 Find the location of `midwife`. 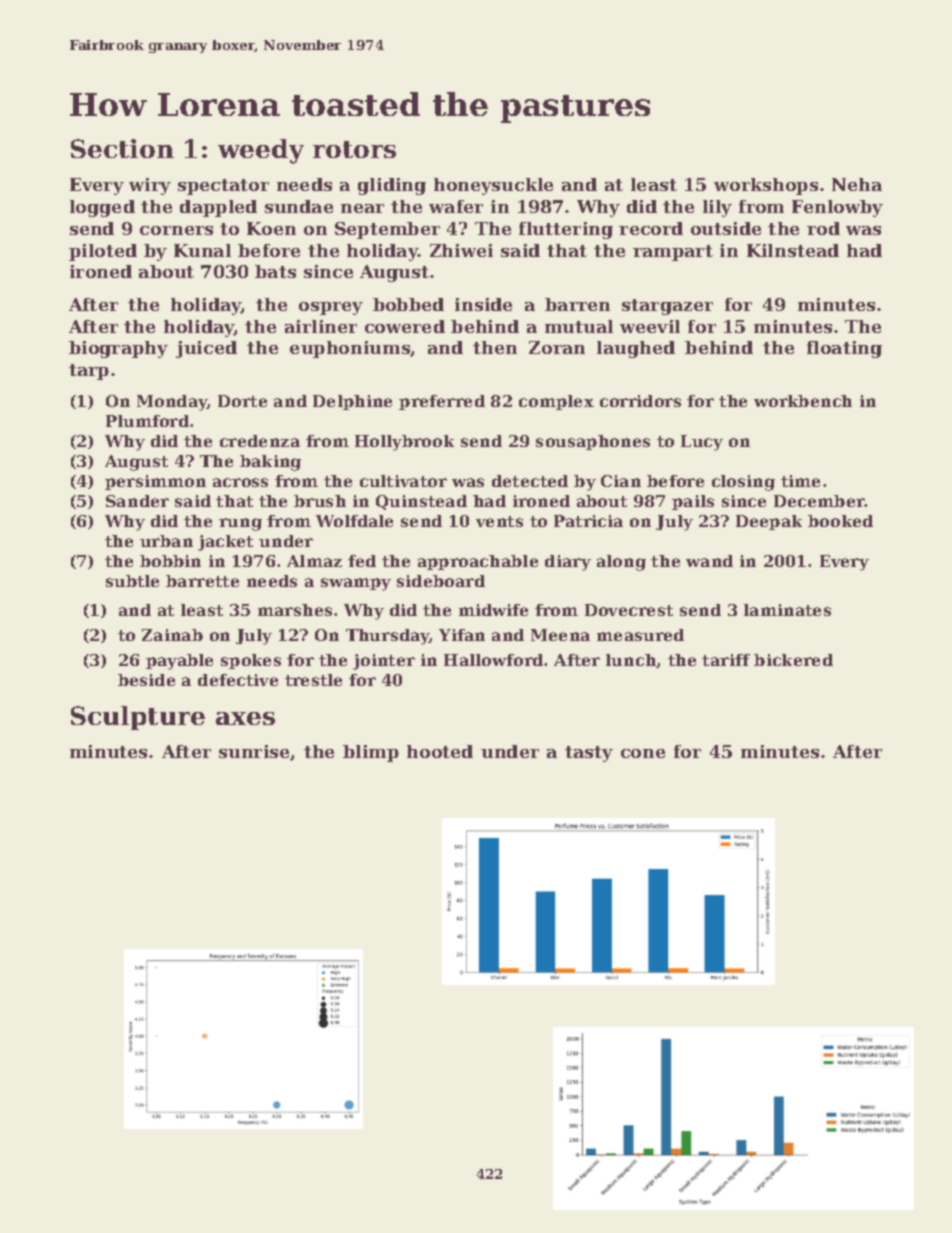

midwife is located at coordinates (493, 610).
